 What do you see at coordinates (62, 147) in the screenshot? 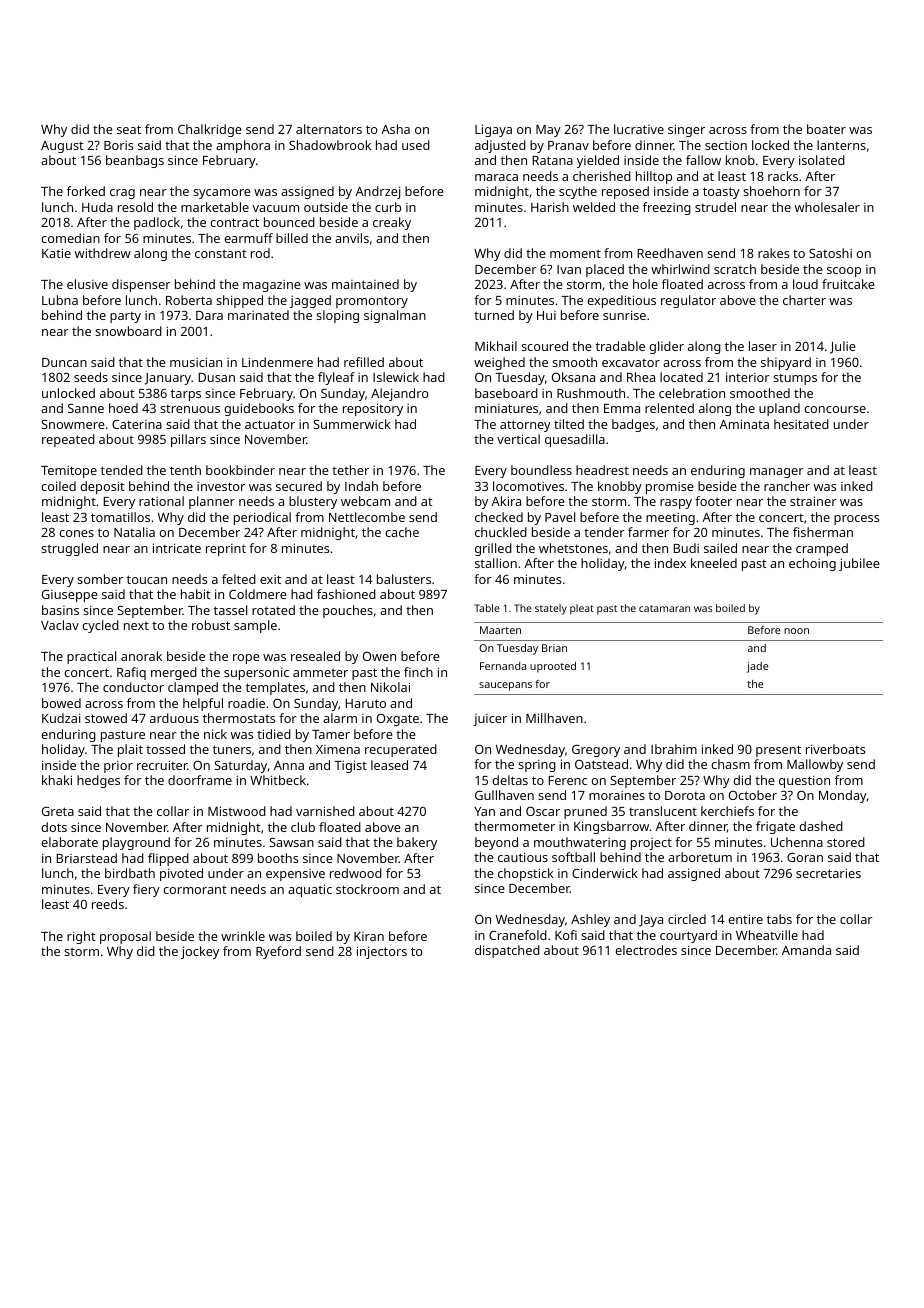
I see `August` at bounding box center [62, 147].
